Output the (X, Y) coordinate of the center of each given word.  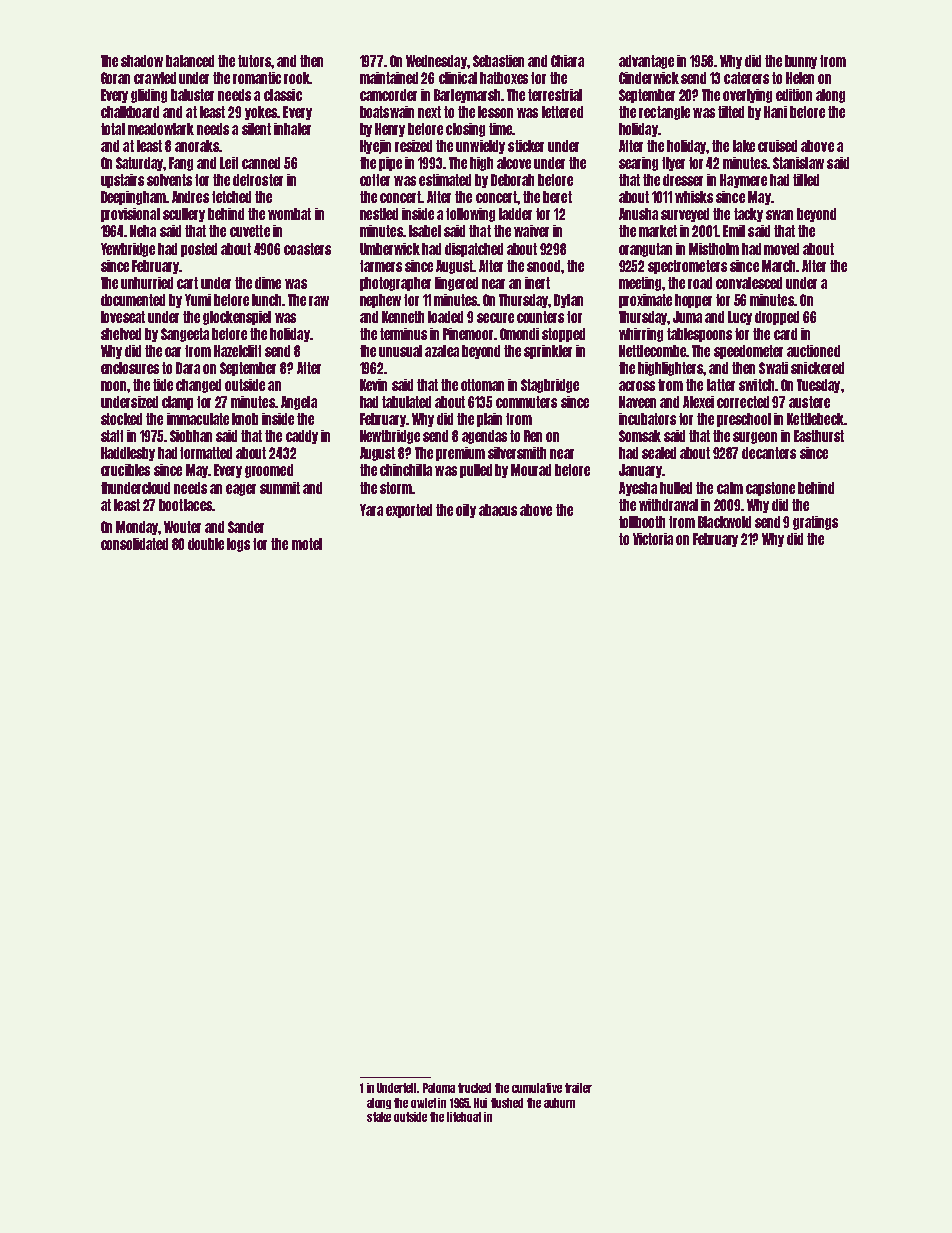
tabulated (406, 402)
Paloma (439, 1088)
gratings (815, 523)
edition (794, 95)
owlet (423, 1103)
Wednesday (436, 62)
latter (721, 385)
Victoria (653, 539)
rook (297, 78)
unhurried (147, 283)
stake (379, 1117)
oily (466, 511)
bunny (801, 62)
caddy (302, 437)
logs (238, 545)
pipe (390, 164)
